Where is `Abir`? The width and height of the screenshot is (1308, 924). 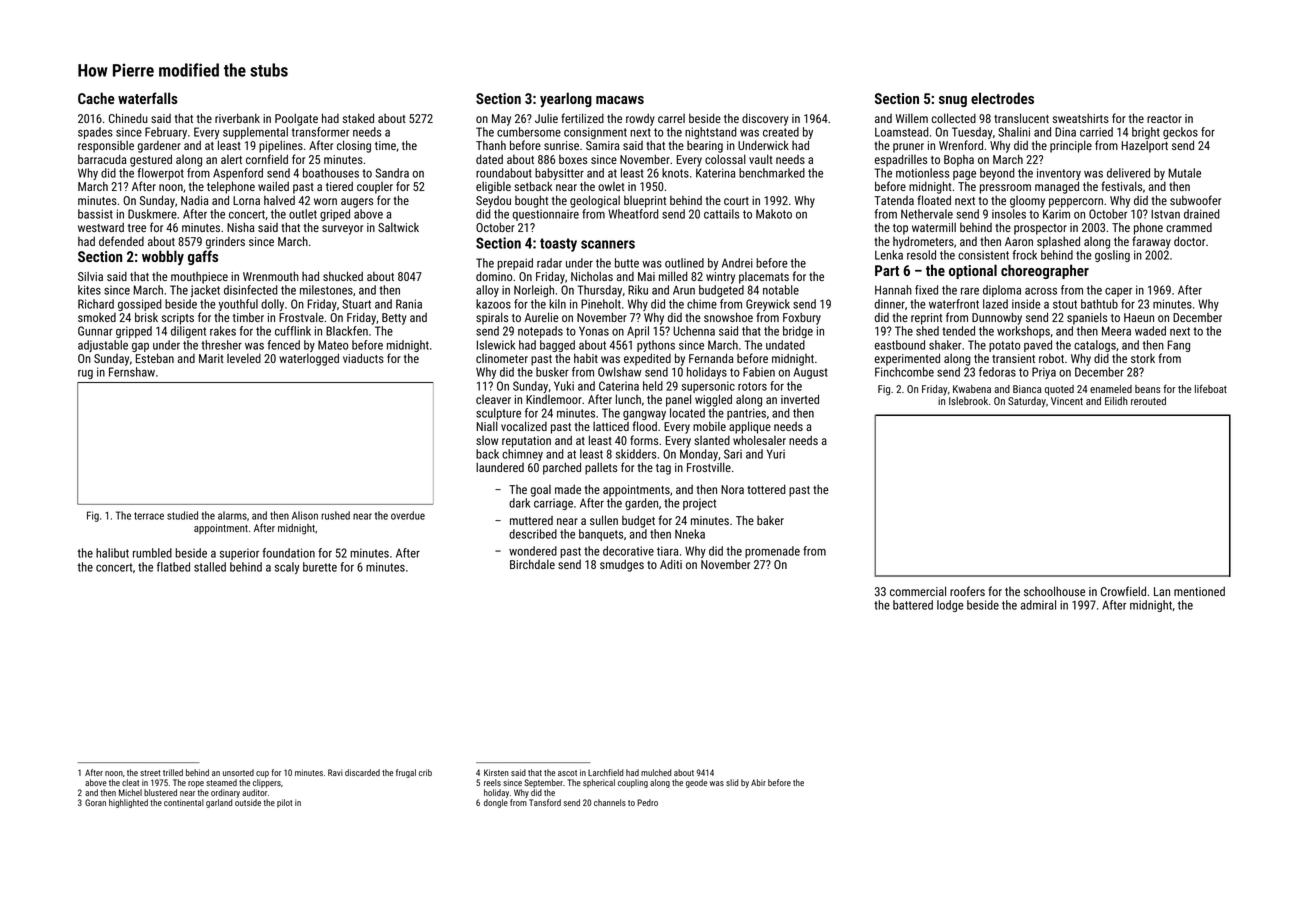 Abir is located at coordinates (758, 782).
